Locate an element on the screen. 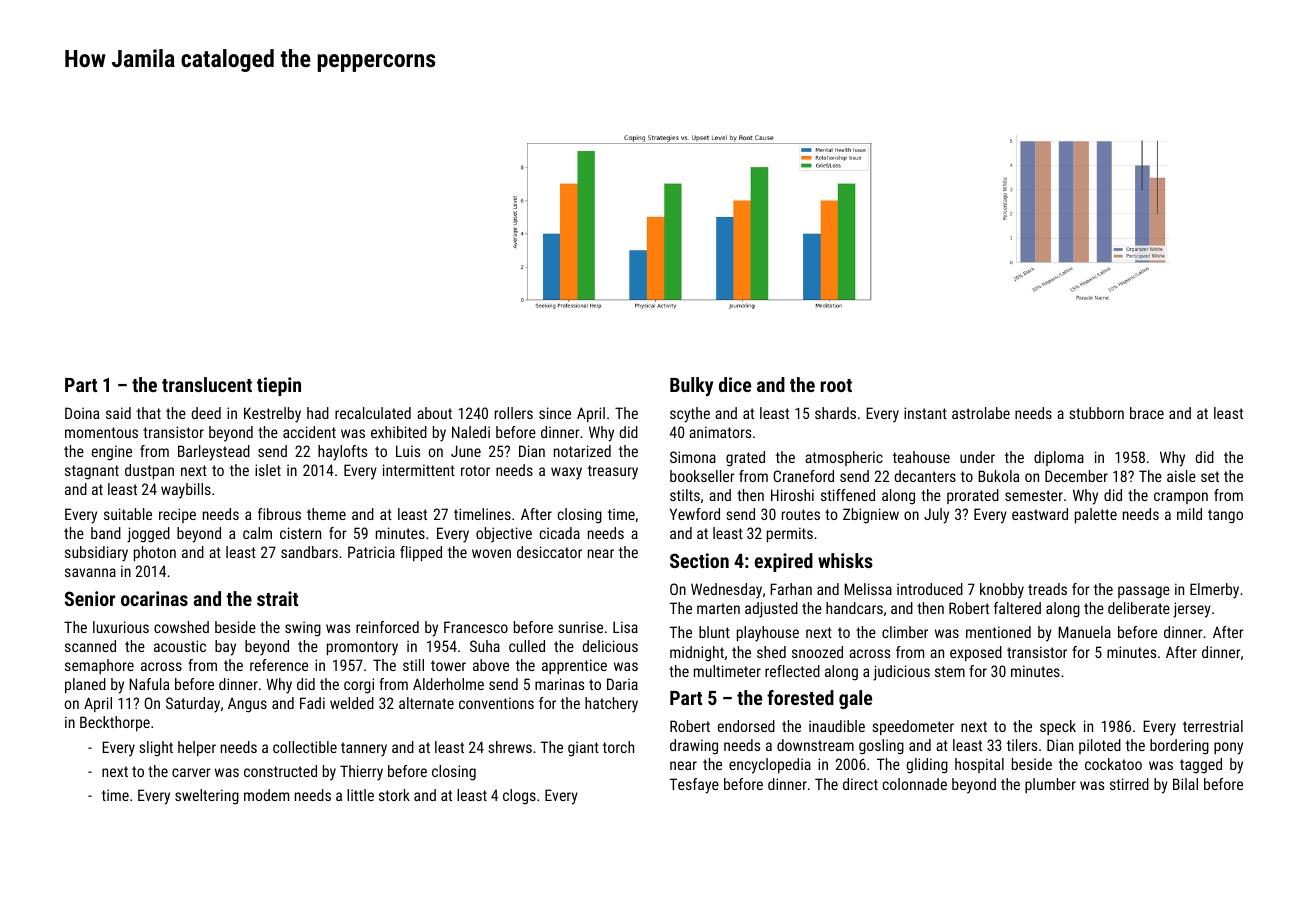 This screenshot has height=924, width=1308. engine is located at coordinates (112, 453).
